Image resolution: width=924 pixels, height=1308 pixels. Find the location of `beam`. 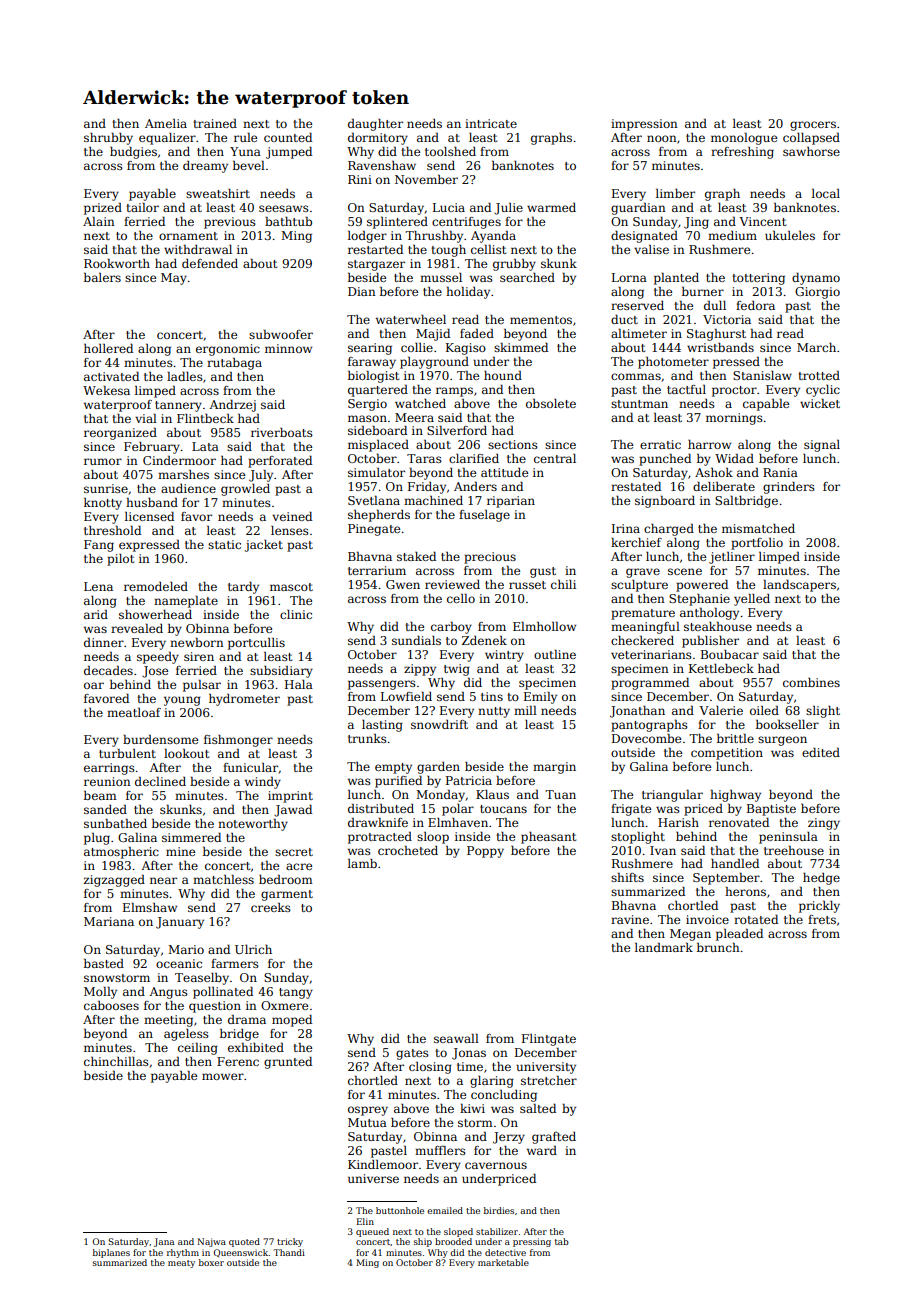

beam is located at coordinates (100, 795).
